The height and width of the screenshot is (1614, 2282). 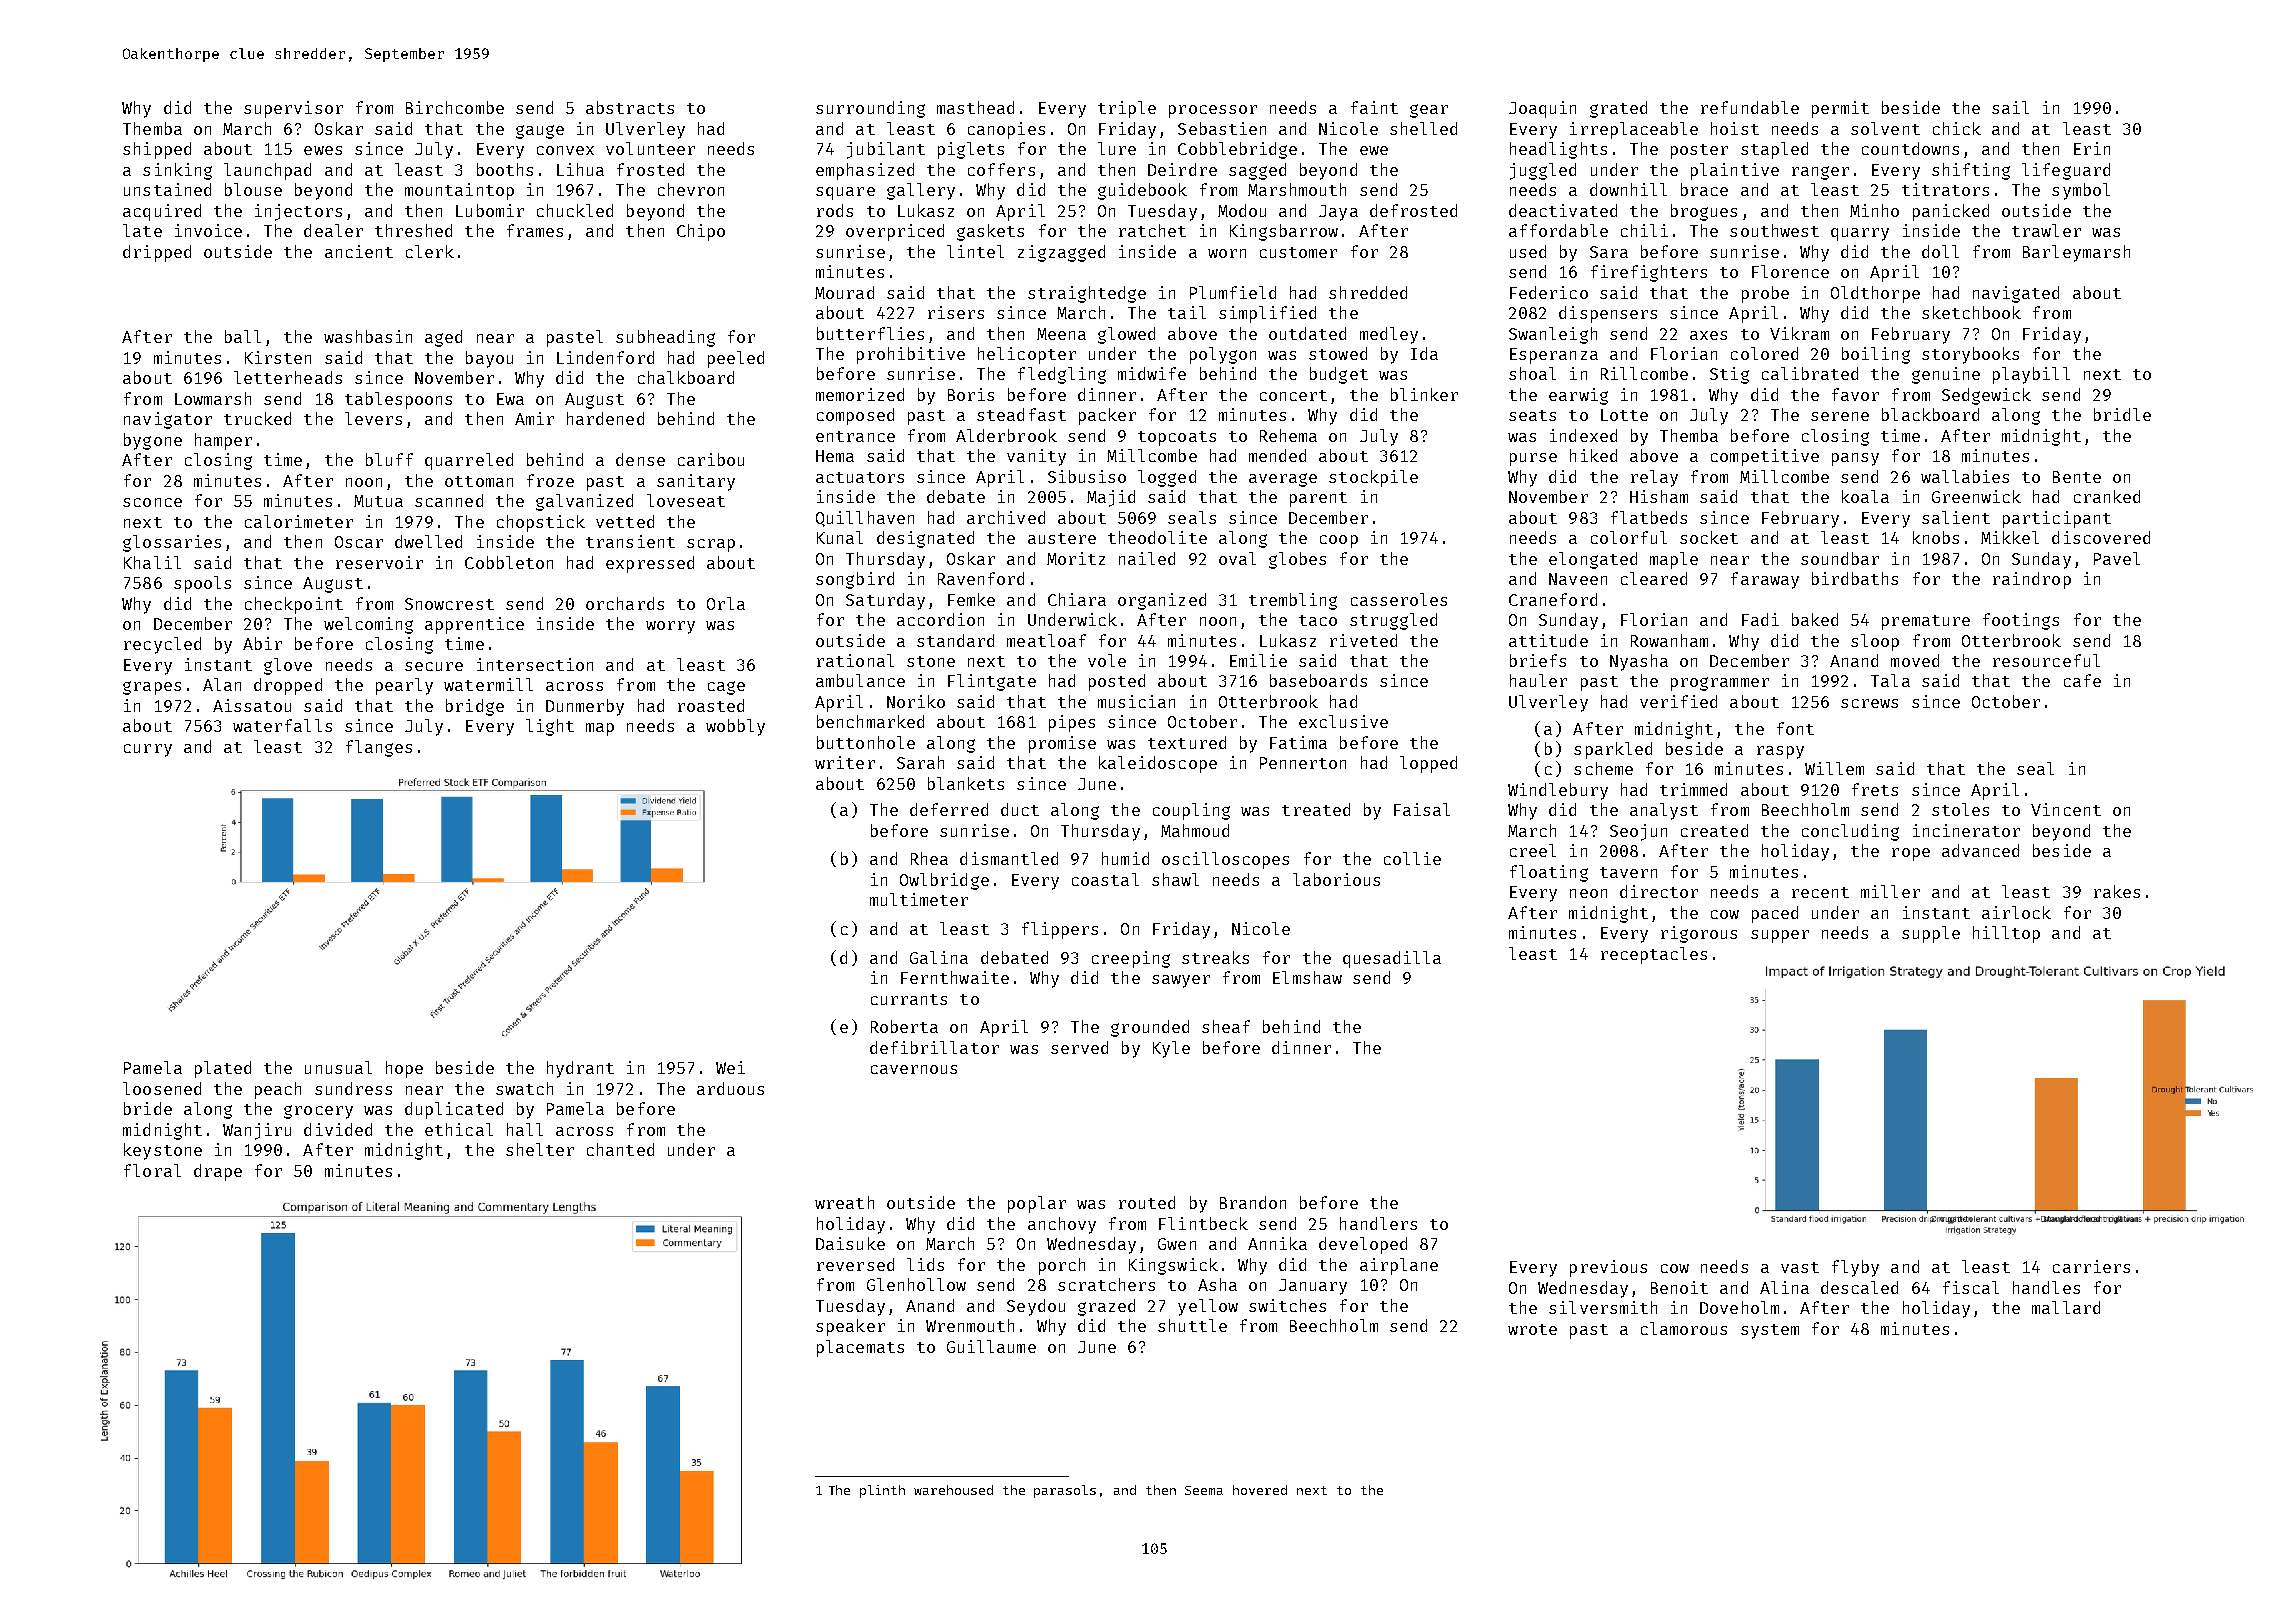 I want to click on overpriced, so click(x=895, y=232).
